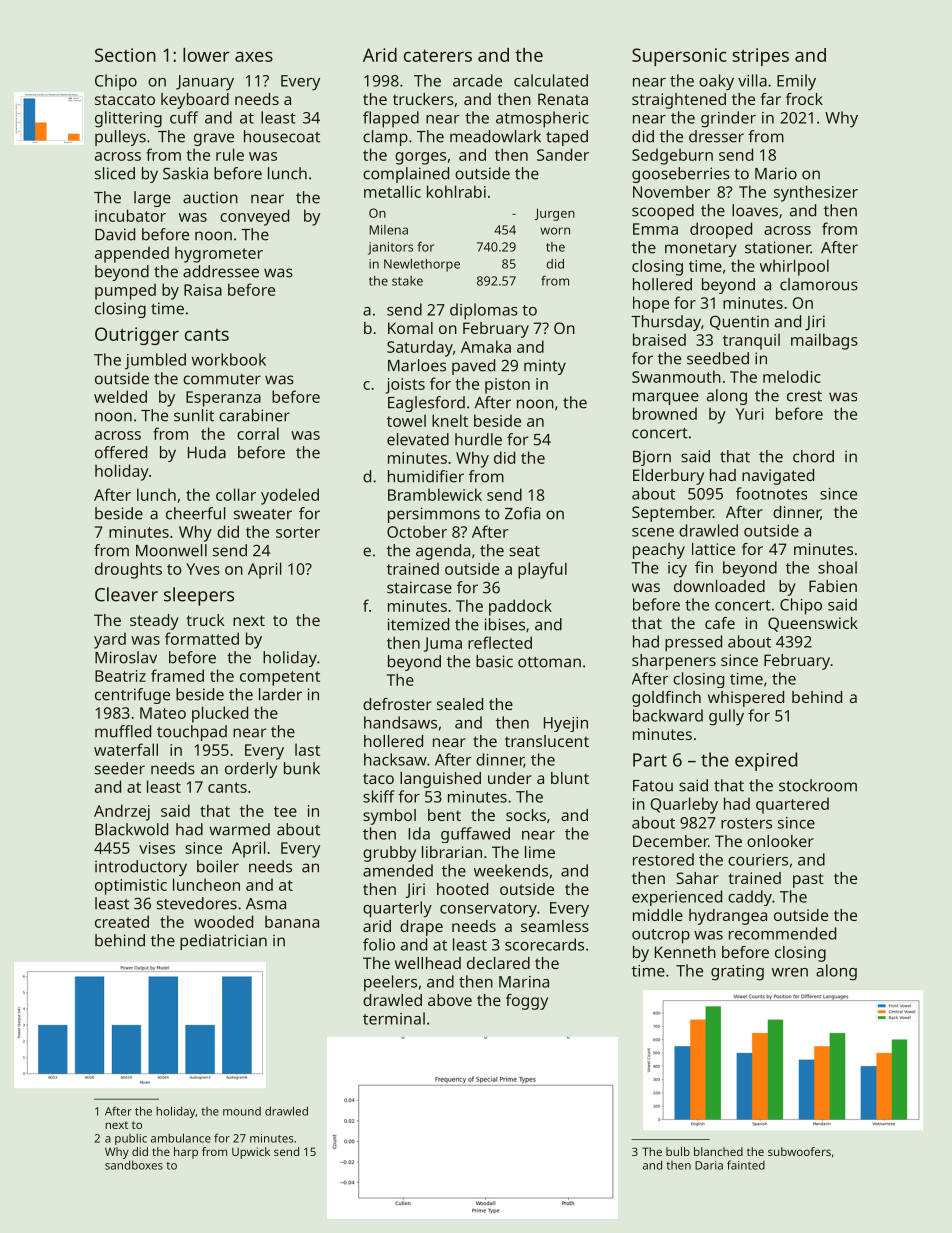 This screenshot has height=1233, width=952. I want to click on stripes, so click(760, 57).
